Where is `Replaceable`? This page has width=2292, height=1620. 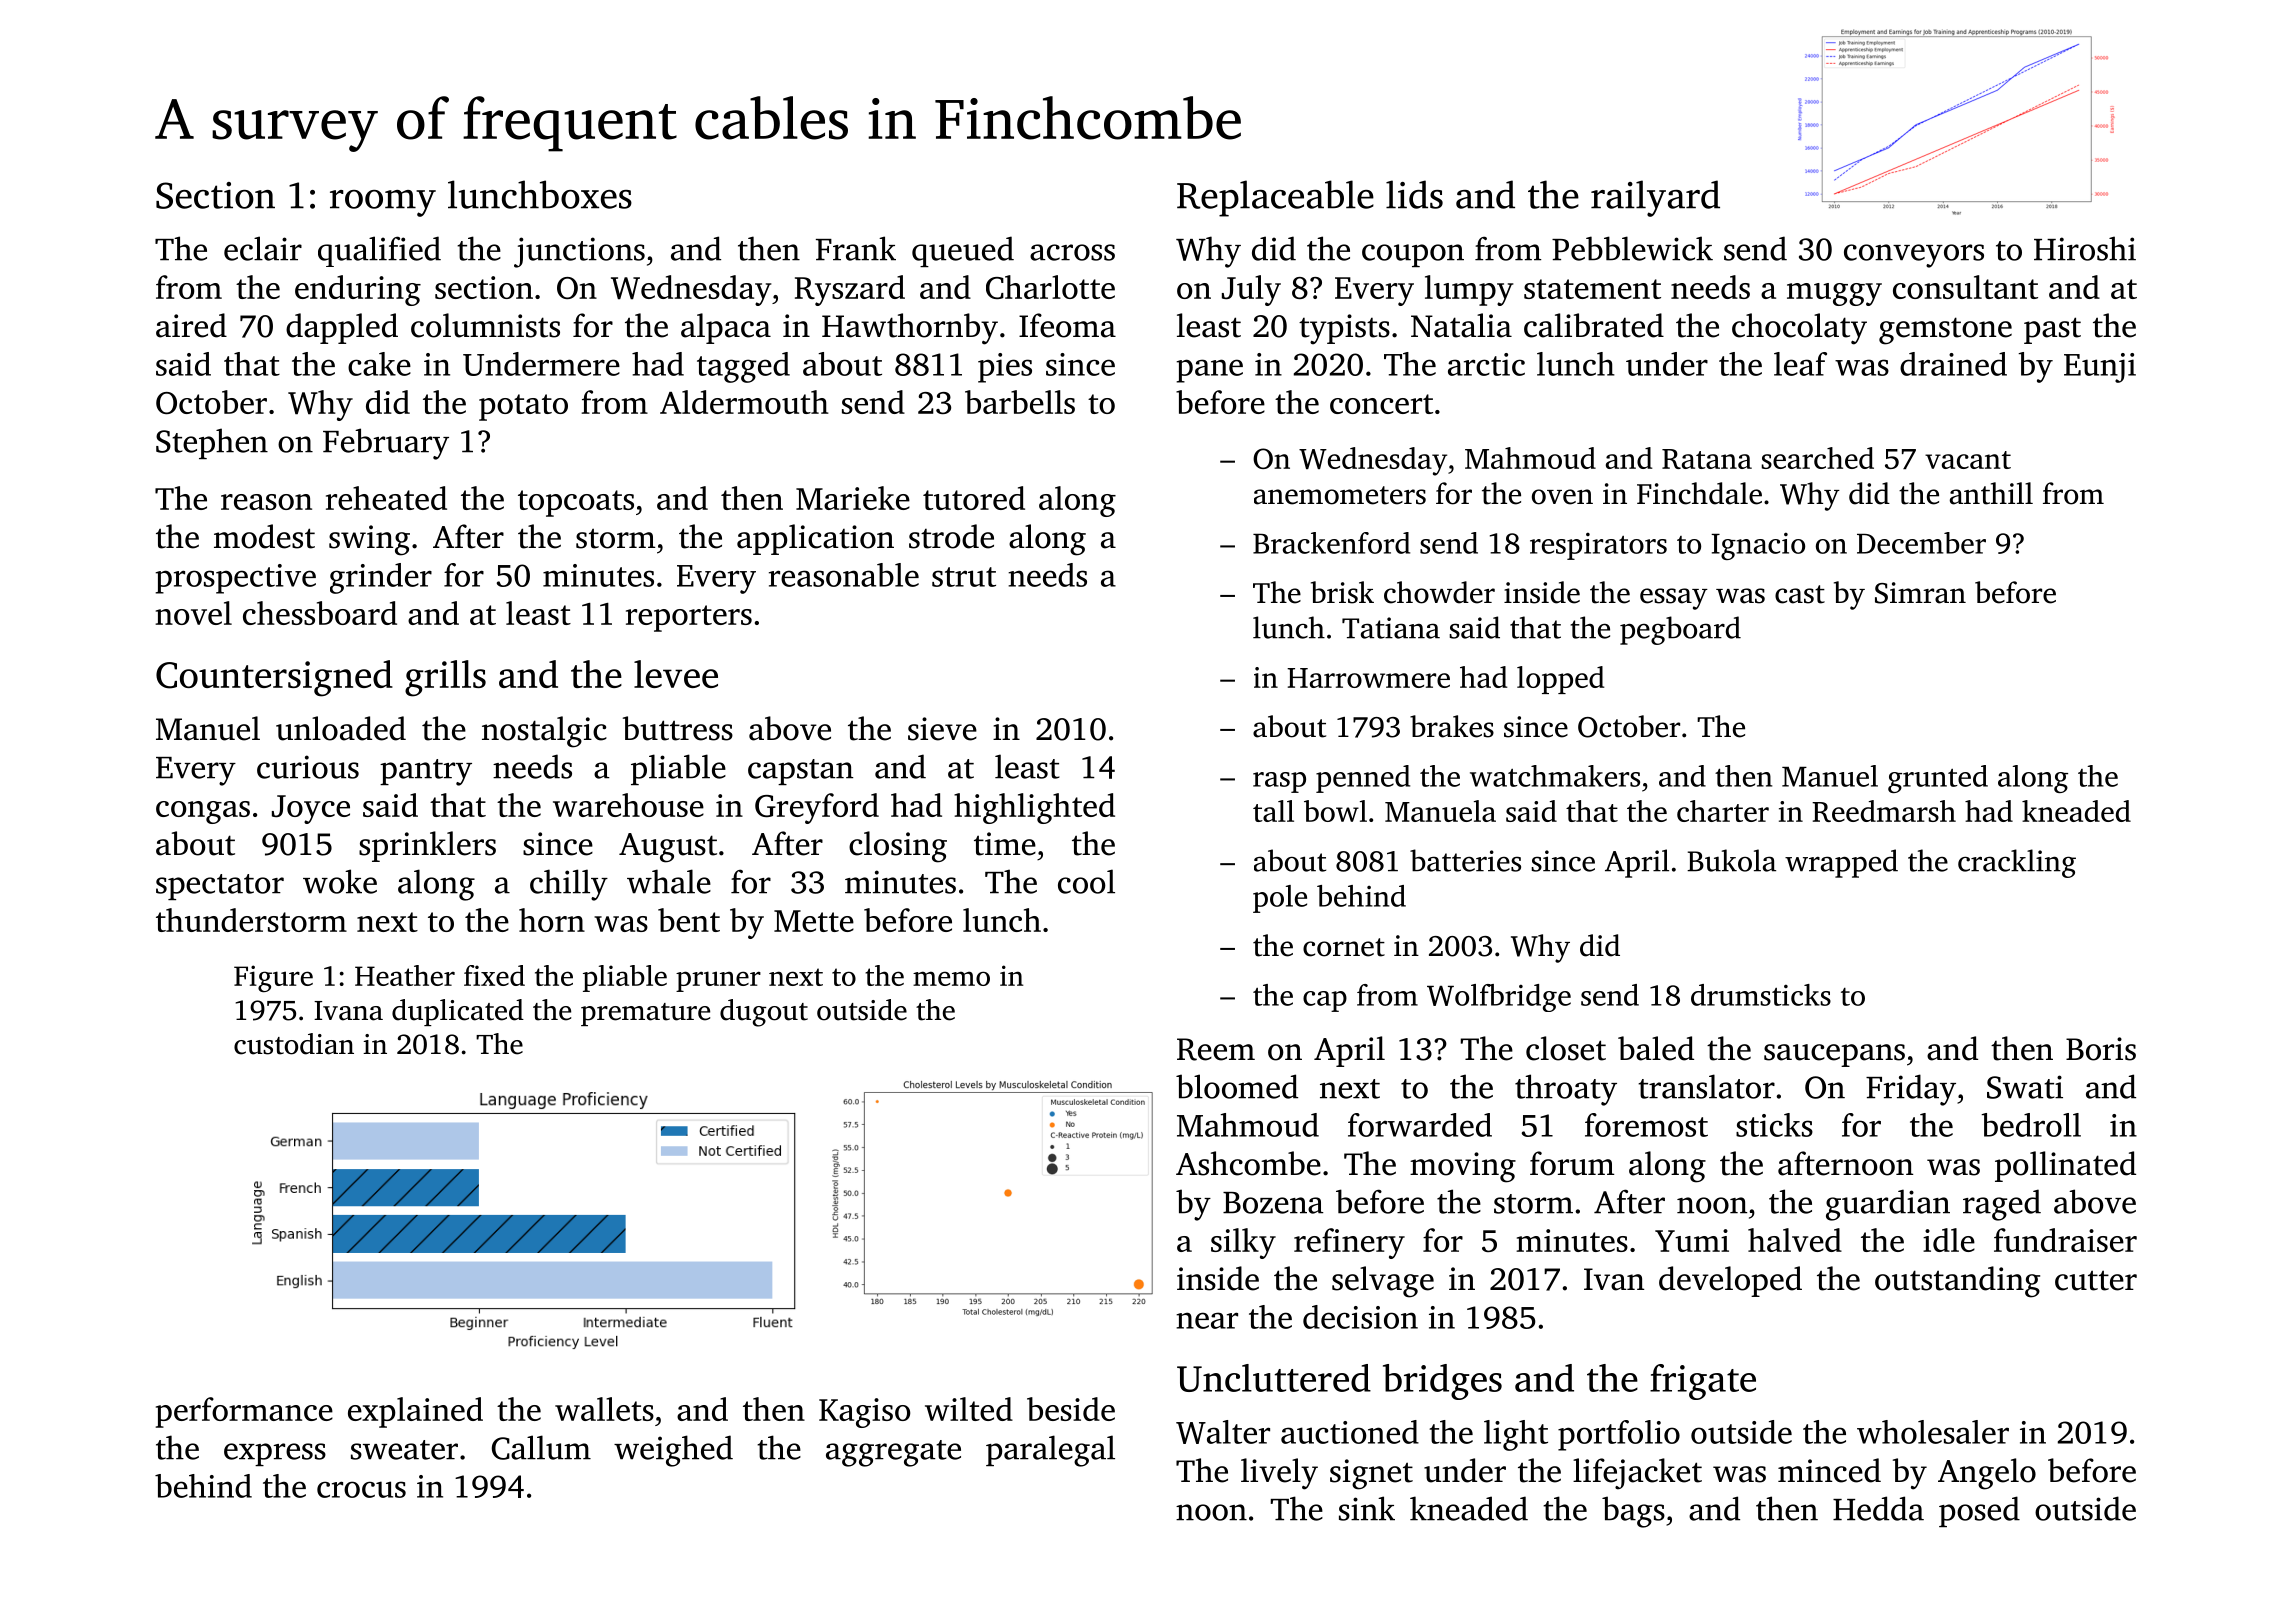 Replaceable is located at coordinates (1275, 198).
